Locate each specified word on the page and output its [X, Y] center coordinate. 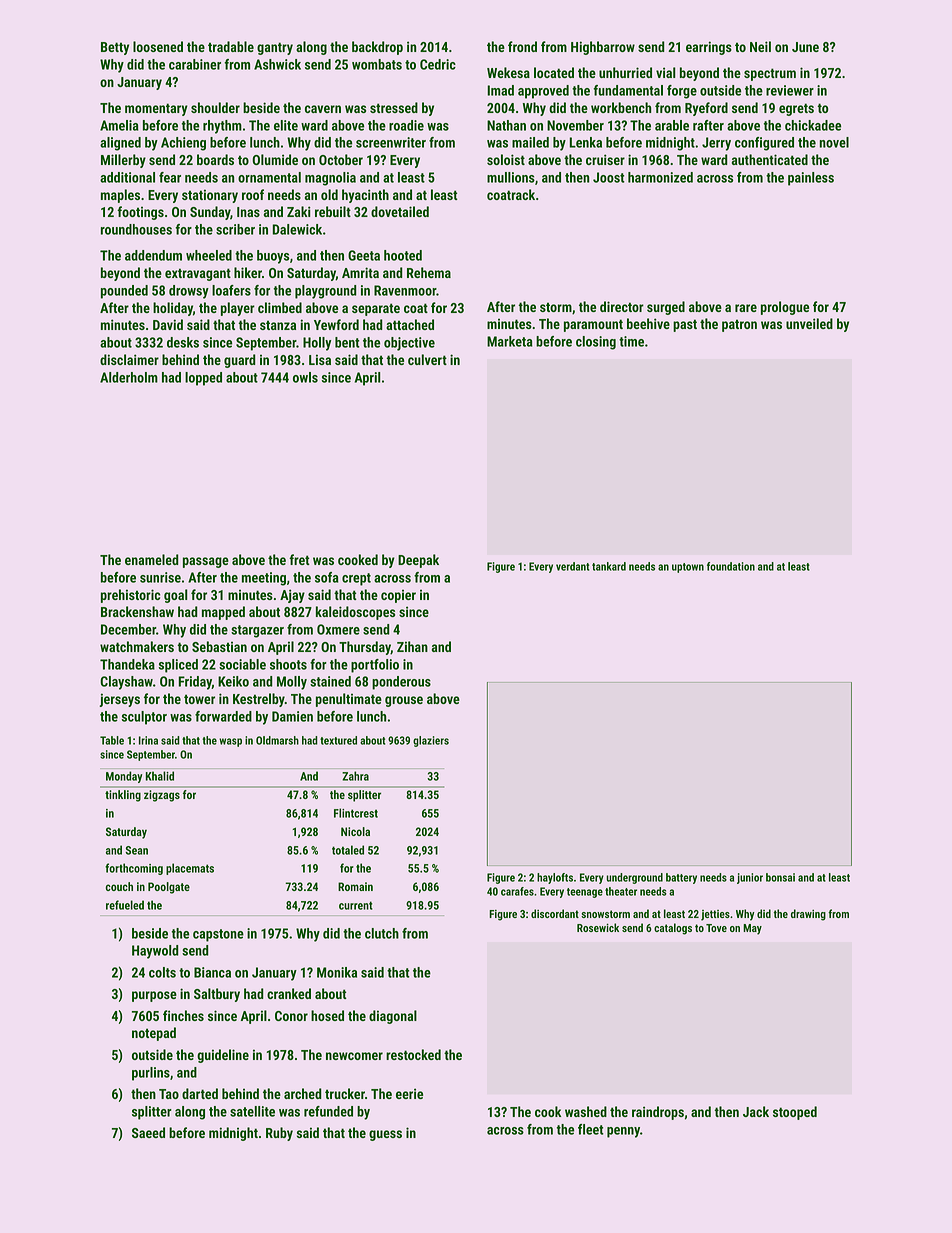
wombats [377, 64]
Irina [148, 740]
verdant [572, 566]
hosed [327, 1015]
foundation [731, 566]
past [685, 325]
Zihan [412, 646]
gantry [275, 48]
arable [672, 125]
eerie [409, 1093]
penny [623, 1132]
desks [183, 342]
